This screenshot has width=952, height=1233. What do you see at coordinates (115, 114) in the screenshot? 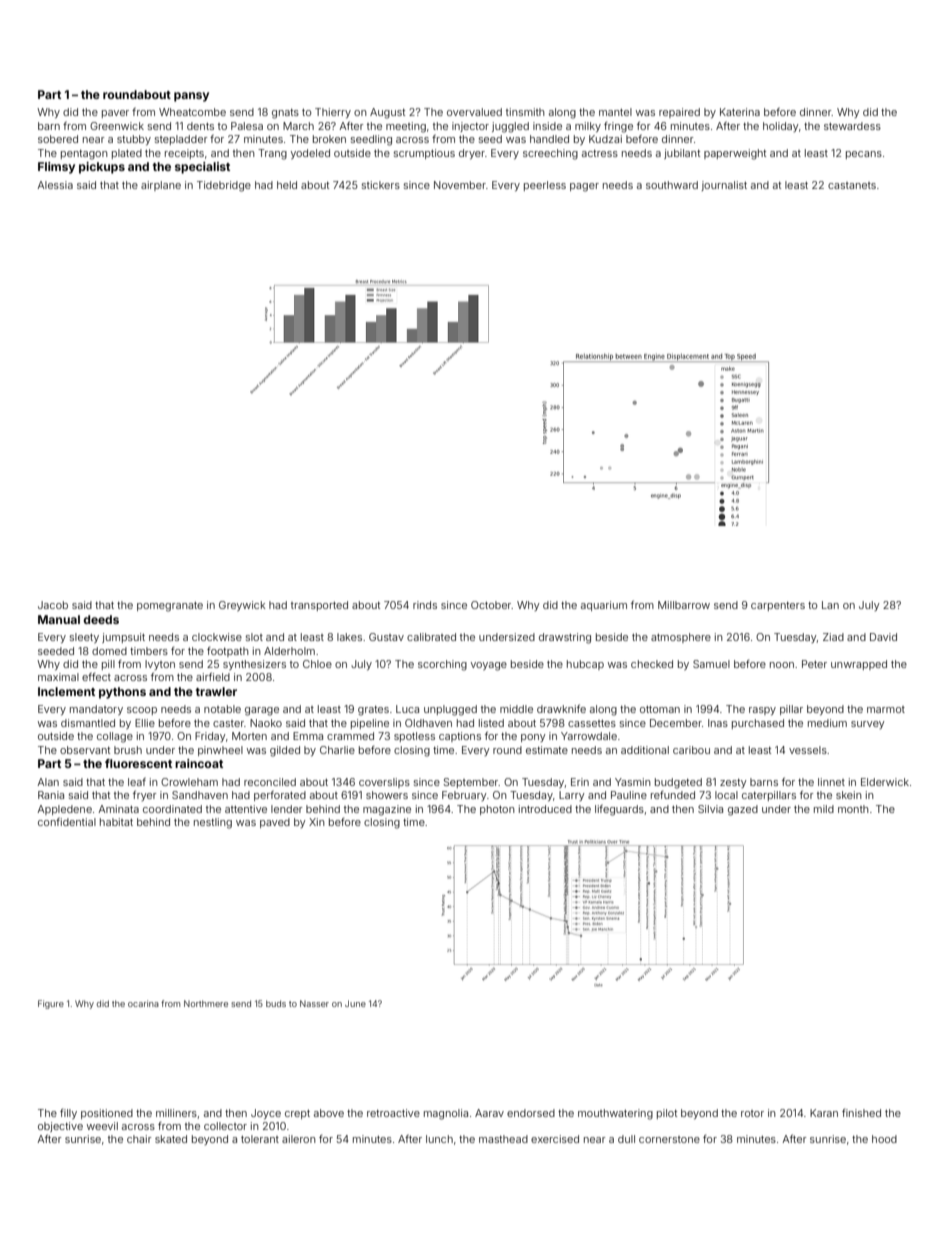
I see `paver` at bounding box center [115, 114].
